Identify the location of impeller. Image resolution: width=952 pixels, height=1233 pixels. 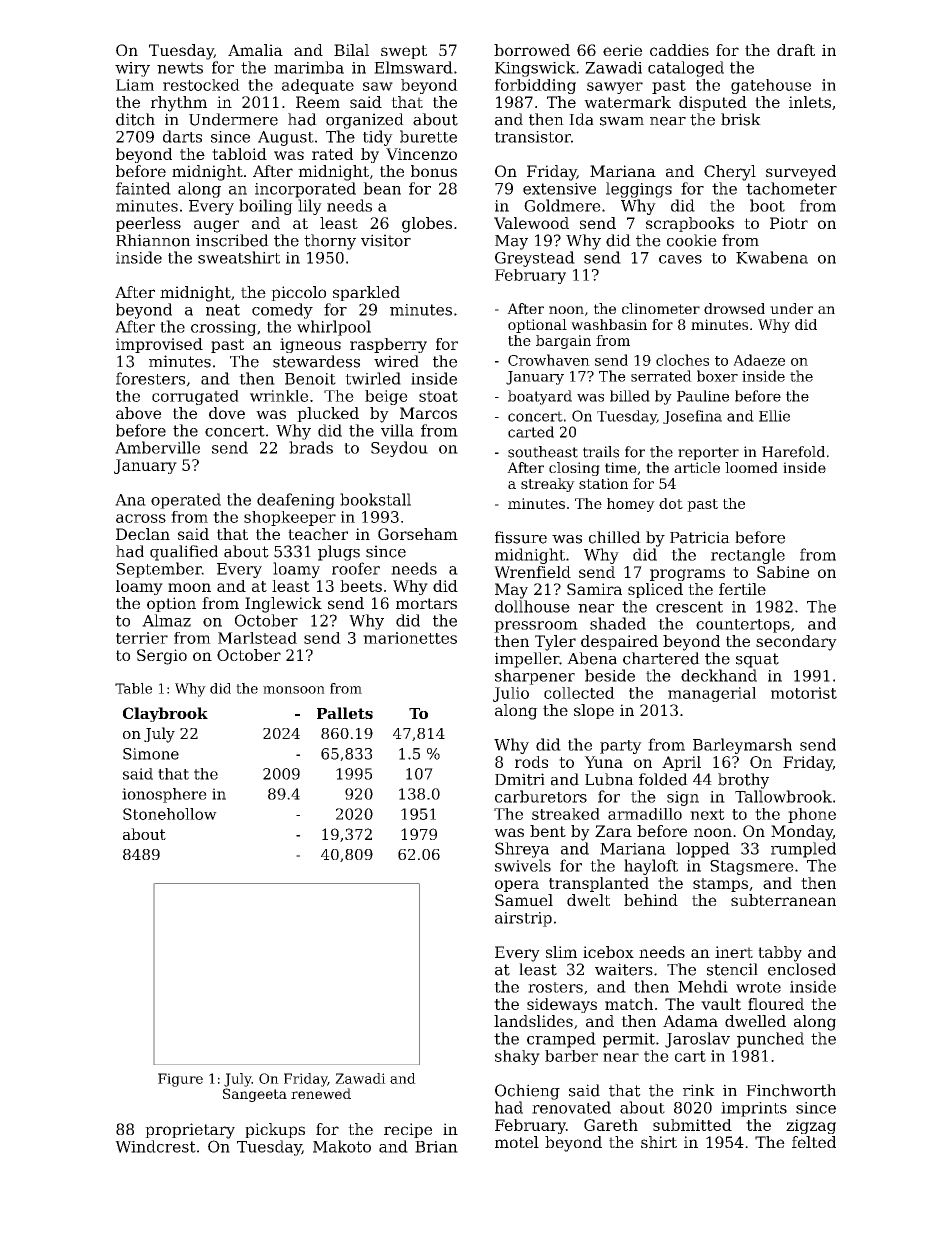
(527, 660).
